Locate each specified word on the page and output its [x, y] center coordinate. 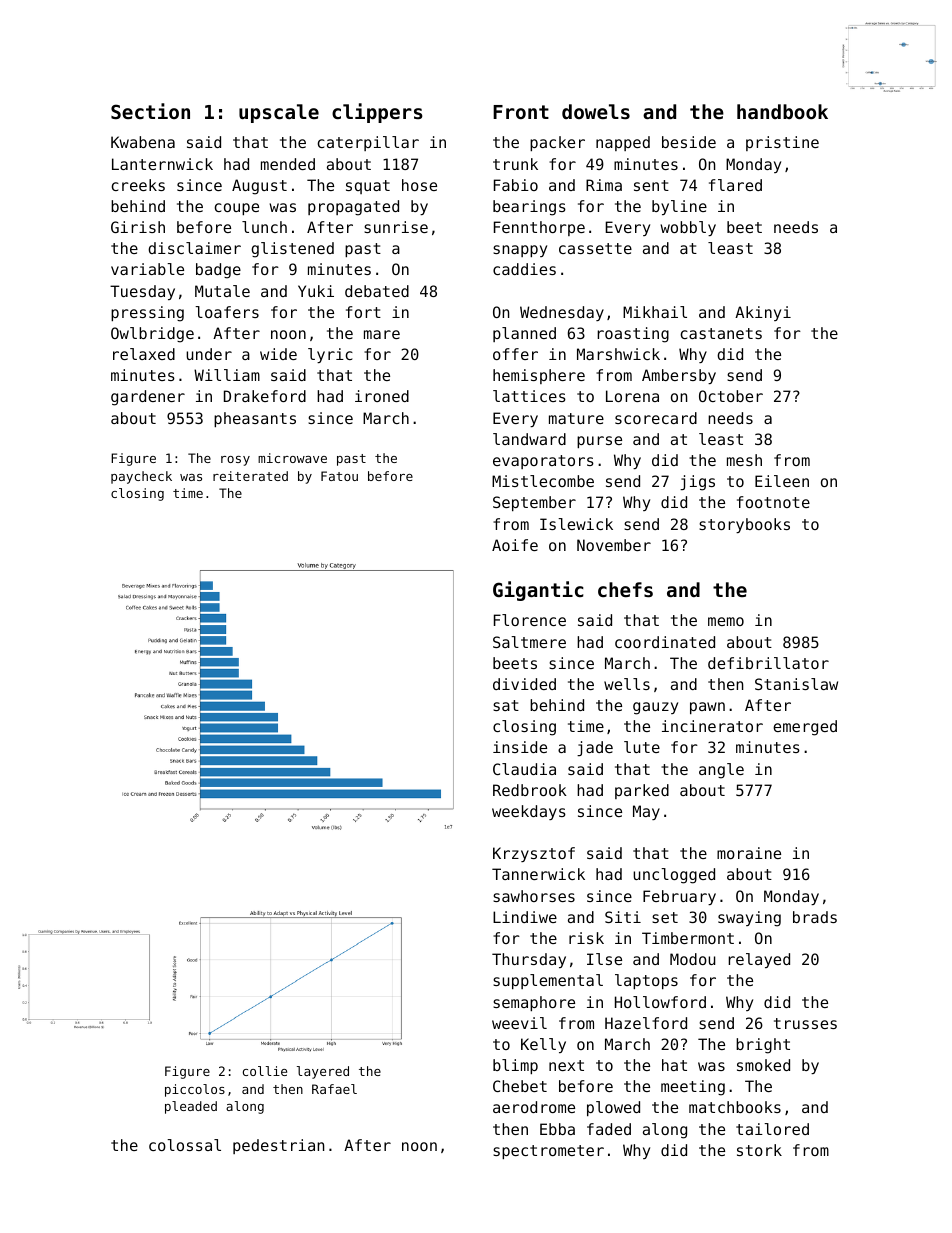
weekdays [529, 812]
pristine [782, 143]
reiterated [250, 476]
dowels [596, 112]
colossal [185, 1145]
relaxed [144, 354]
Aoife [515, 545]
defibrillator [768, 663]
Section [150, 111]
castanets [721, 333]
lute [642, 747]
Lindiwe [525, 917]
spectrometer [548, 1152]
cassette [595, 248]
